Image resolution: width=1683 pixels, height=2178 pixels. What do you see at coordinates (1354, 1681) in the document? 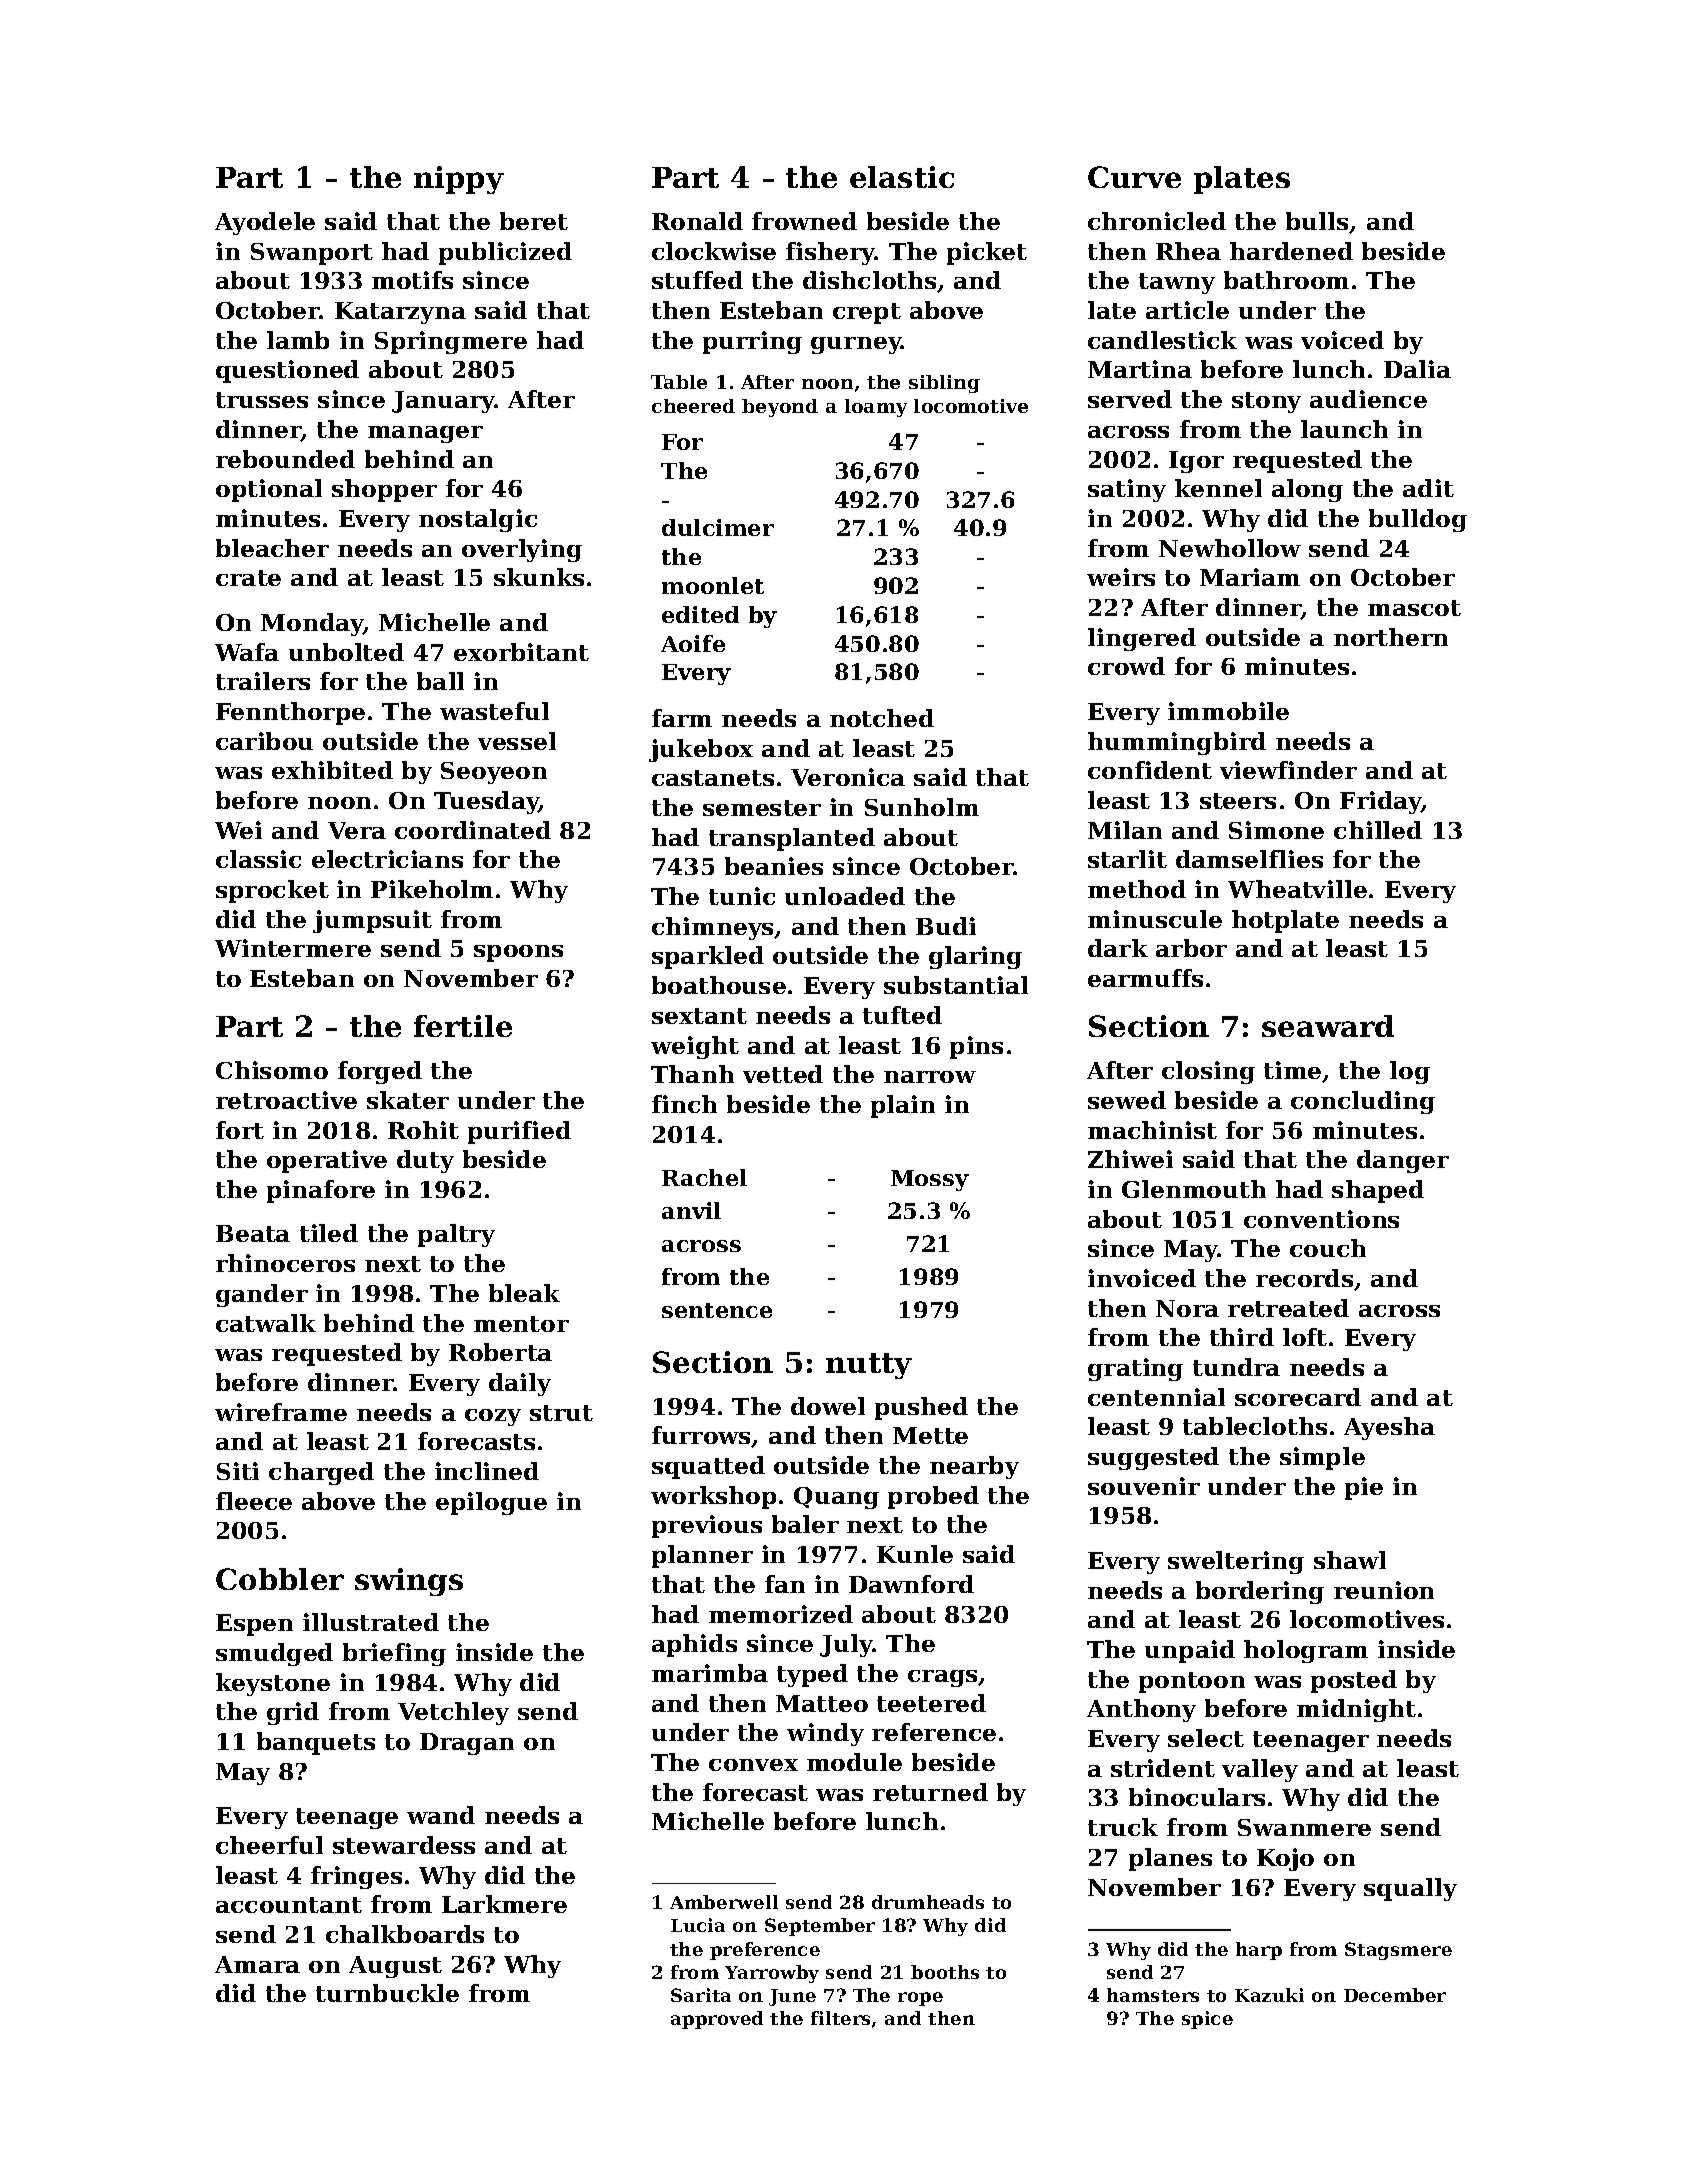
I see `posted` at bounding box center [1354, 1681].
